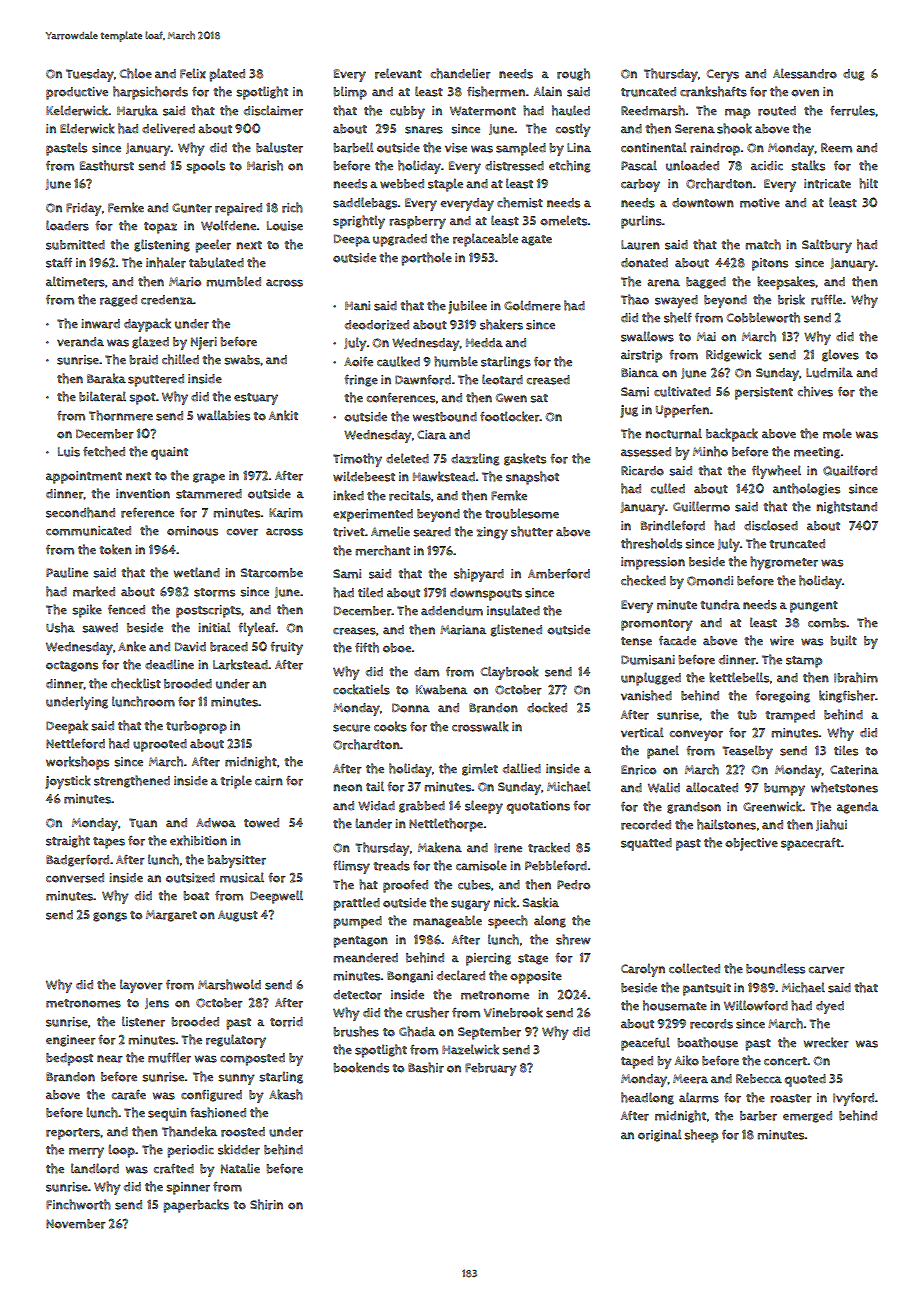 Image resolution: width=924 pixels, height=1308 pixels. I want to click on Friday, so click(84, 209).
